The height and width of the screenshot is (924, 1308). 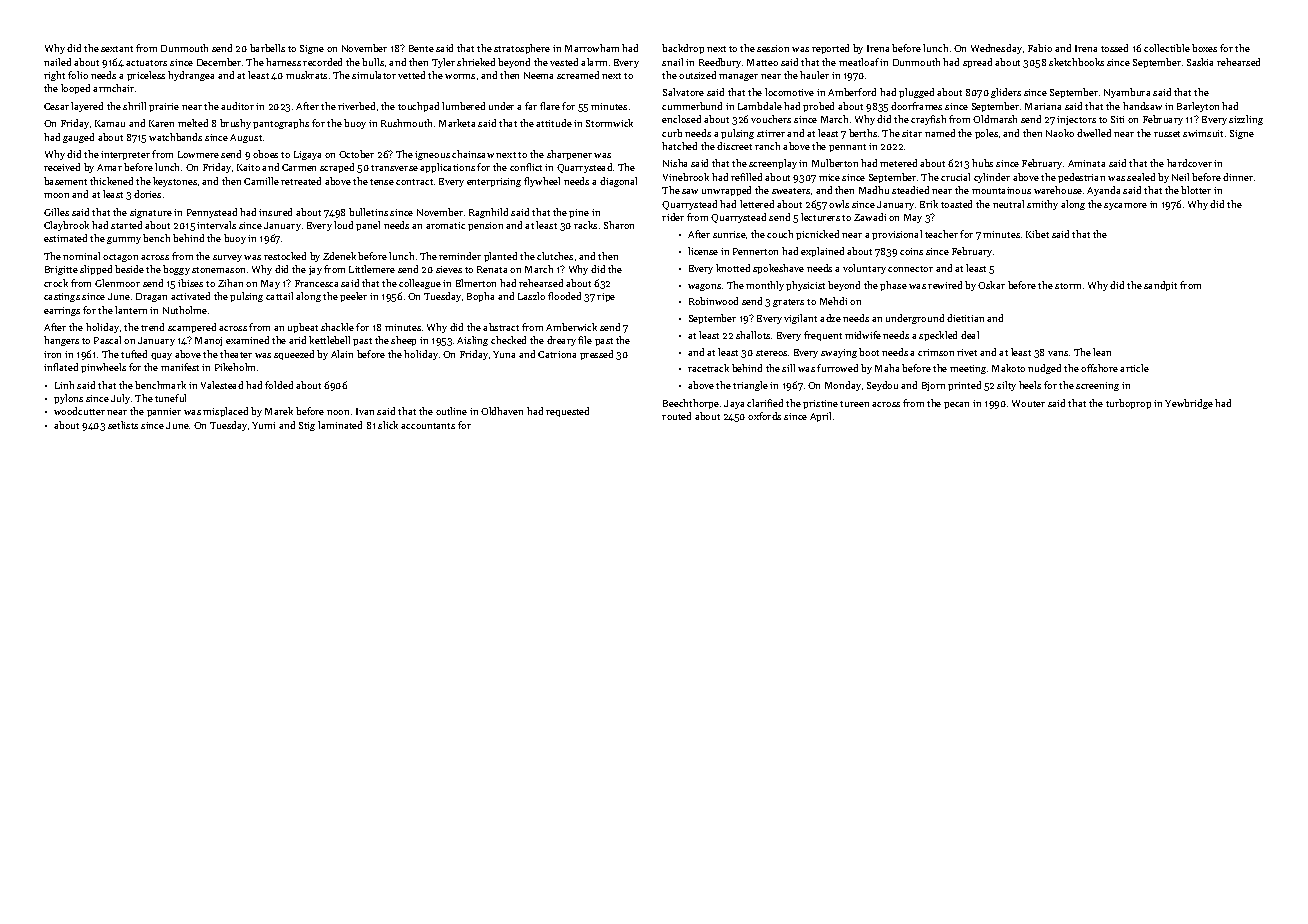 I want to click on shallots, so click(x=753, y=335).
